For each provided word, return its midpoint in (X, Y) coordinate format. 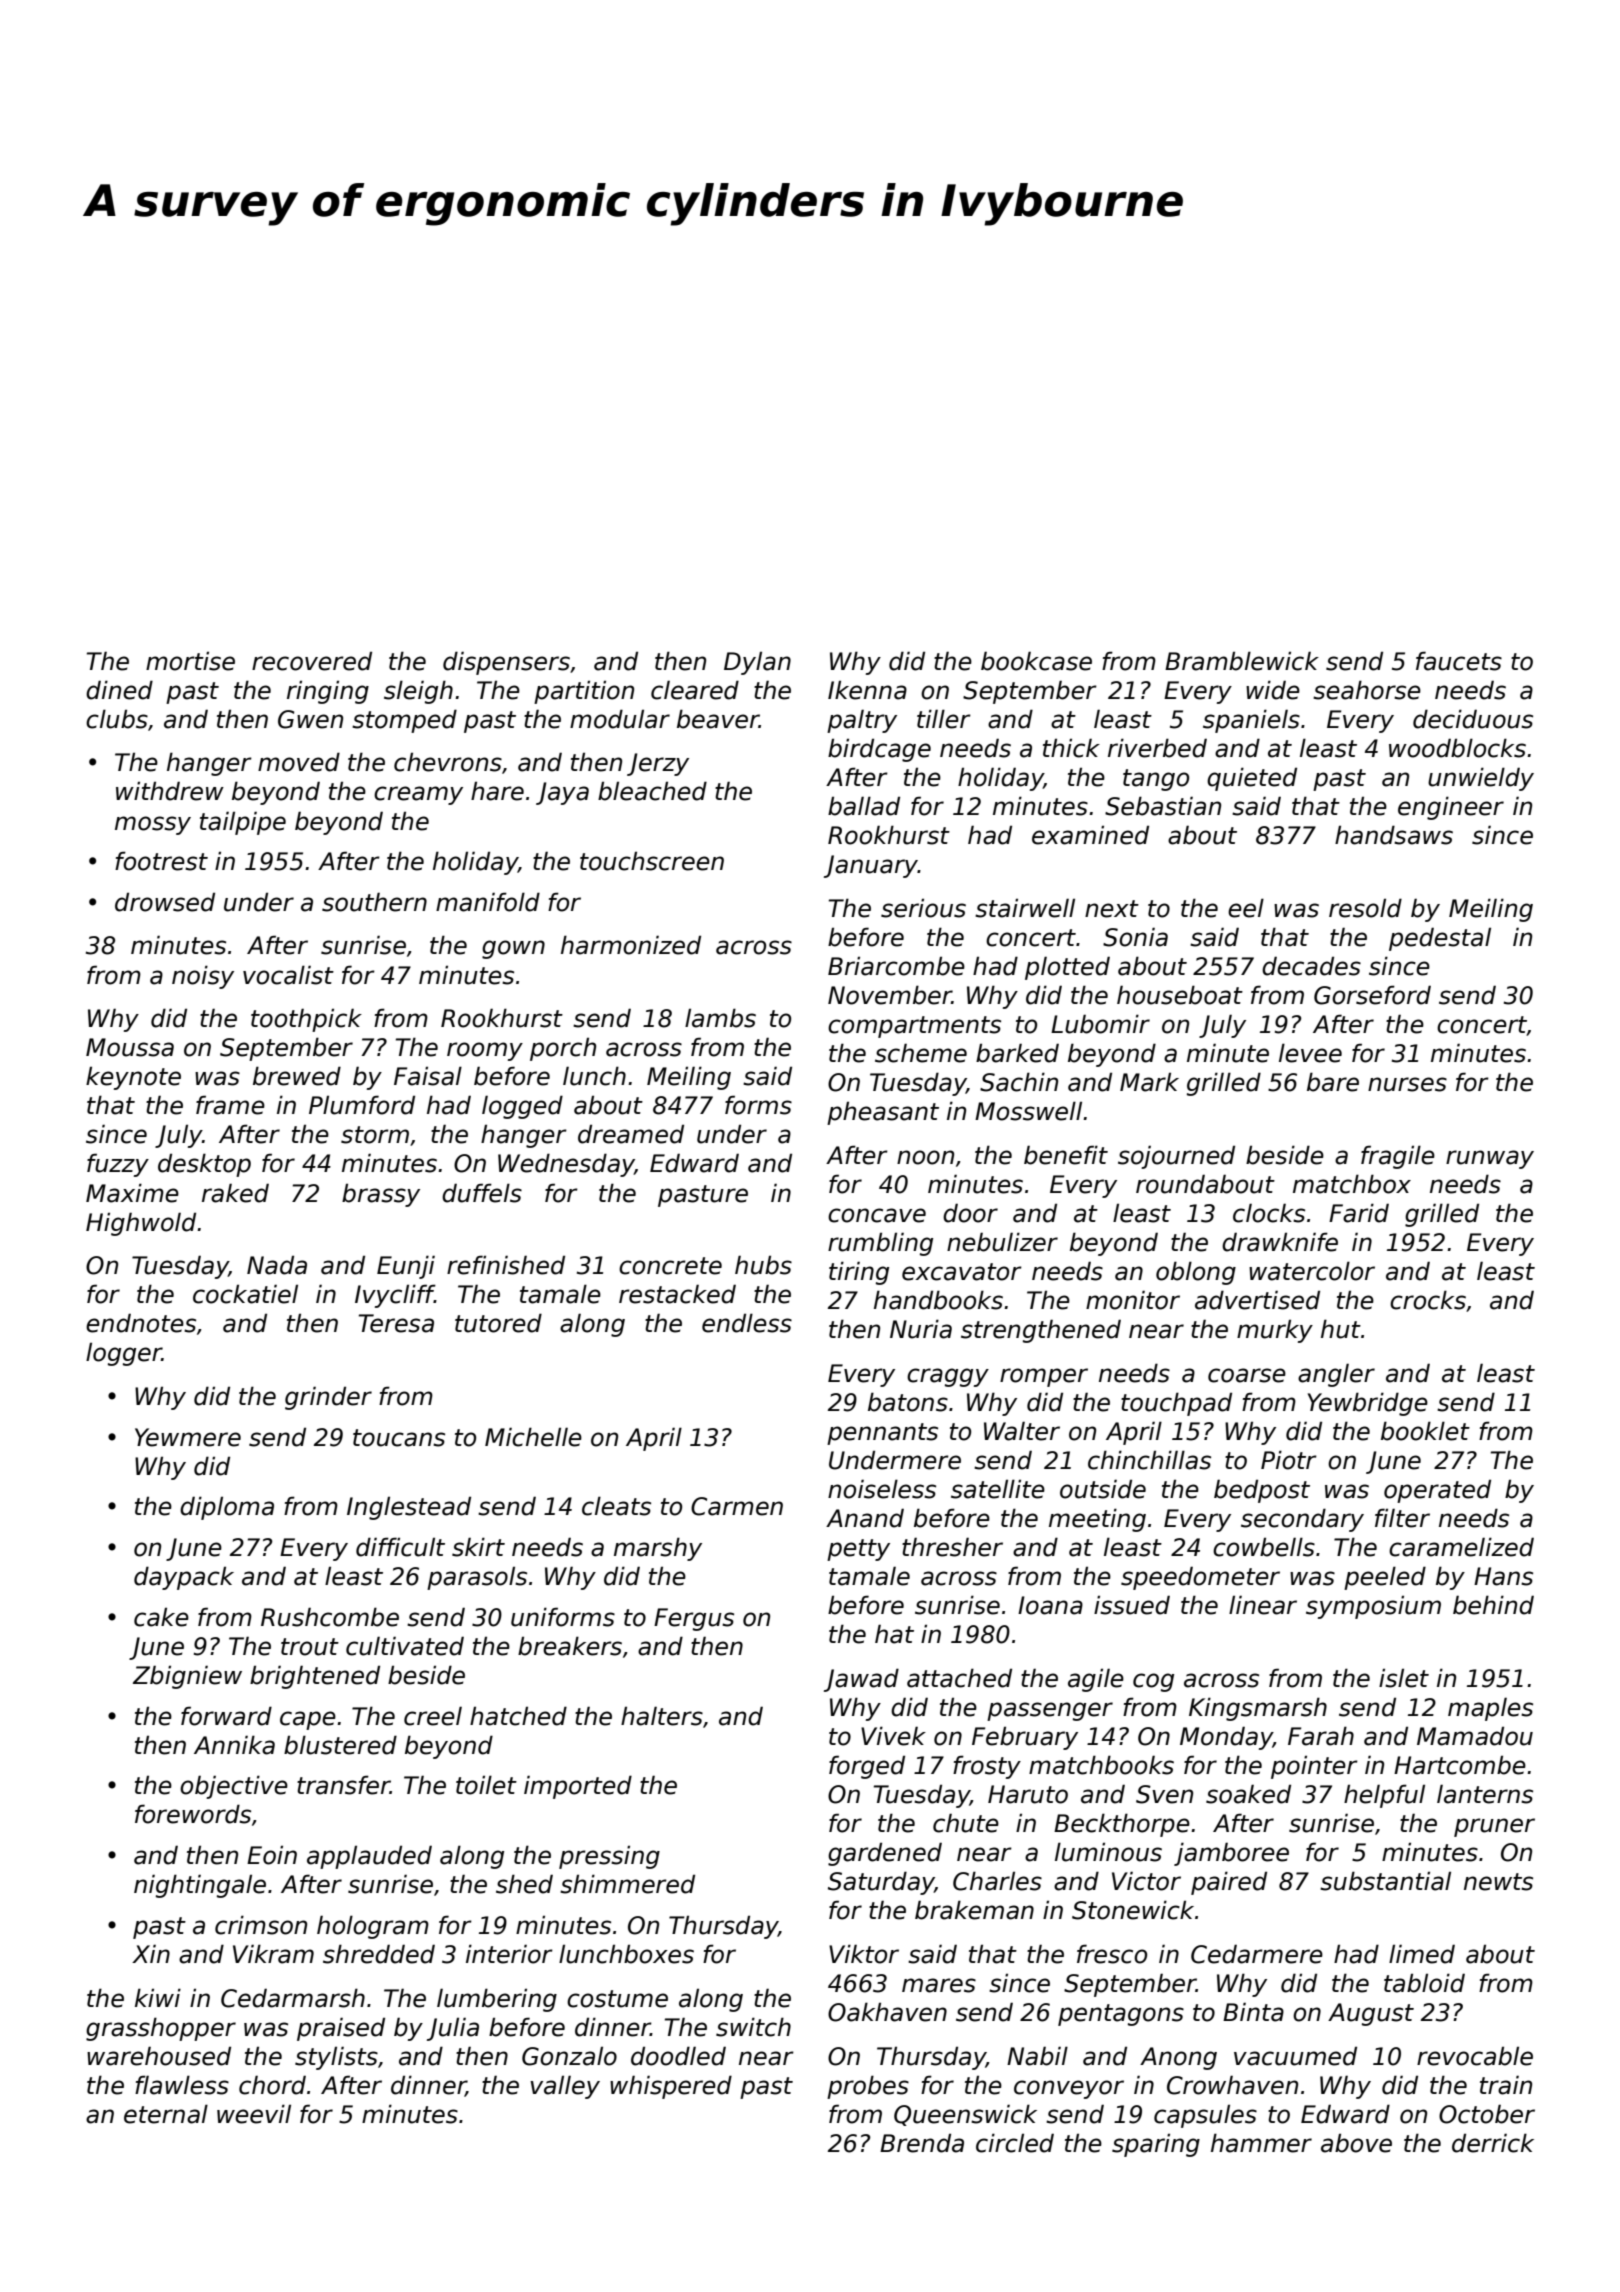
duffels (482, 1193)
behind (1493, 1605)
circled (1015, 2143)
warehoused (159, 2056)
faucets (1459, 661)
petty (858, 1550)
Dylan (757, 663)
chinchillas (1149, 1460)
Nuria (921, 1329)
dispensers (506, 663)
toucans (399, 1438)
